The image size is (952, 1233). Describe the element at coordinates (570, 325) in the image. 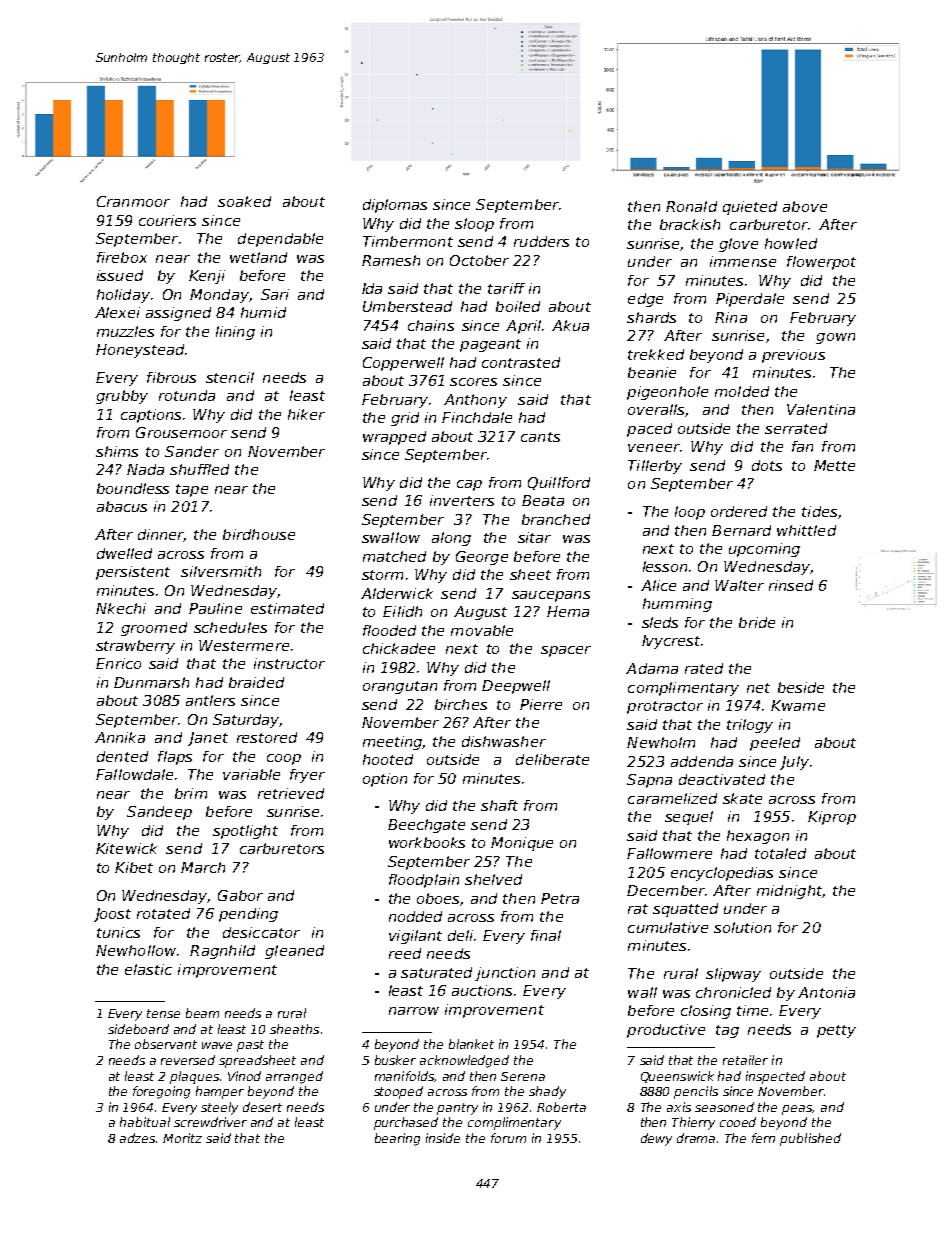

I see `Akua` at that location.
